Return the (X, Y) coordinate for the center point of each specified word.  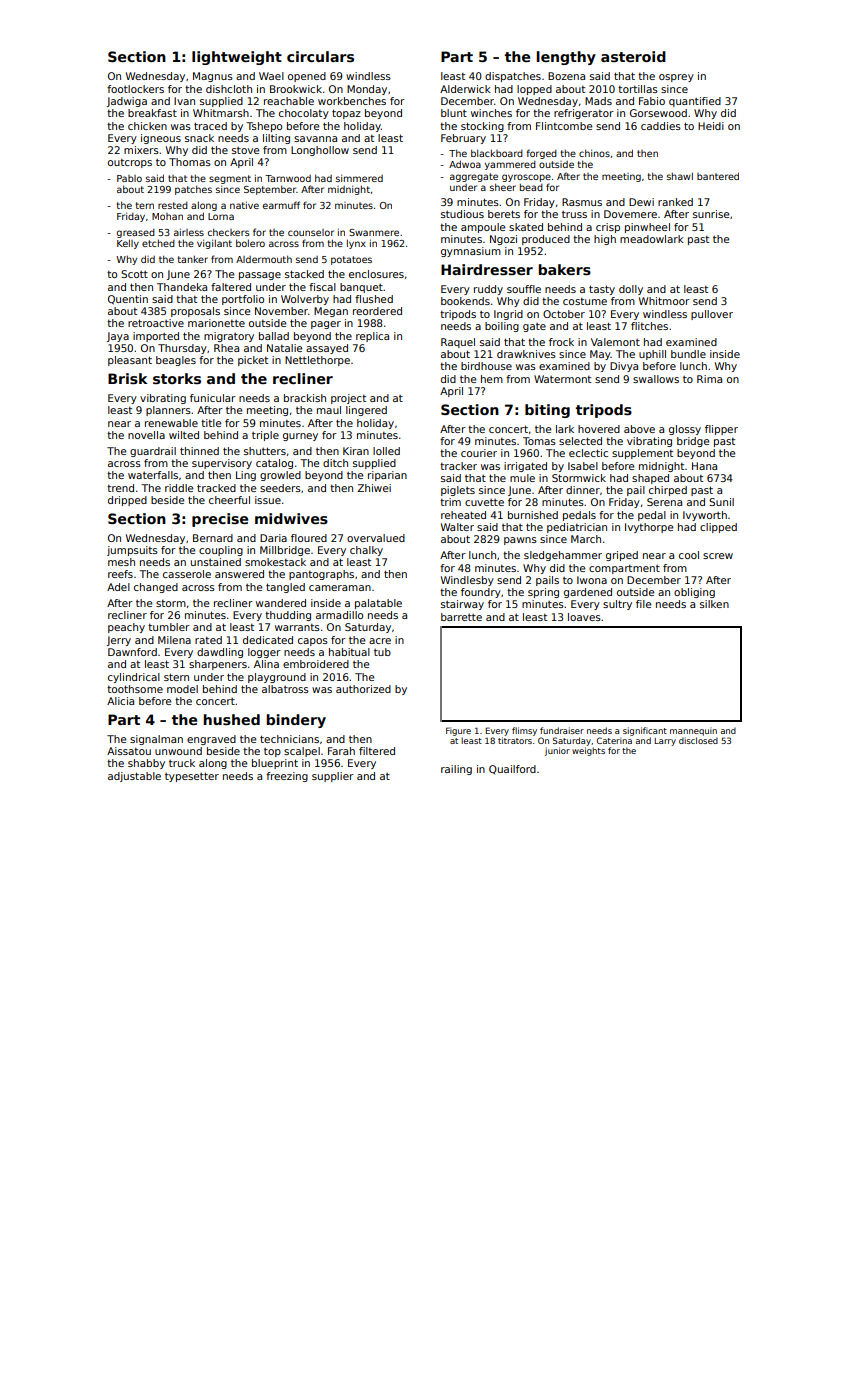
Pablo (129, 178)
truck (182, 763)
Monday (367, 90)
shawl (680, 176)
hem (492, 379)
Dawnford (132, 652)
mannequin (693, 731)
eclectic (588, 453)
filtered (377, 751)
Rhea (226, 348)
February (463, 139)
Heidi (711, 126)
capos (313, 642)
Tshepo (264, 127)
